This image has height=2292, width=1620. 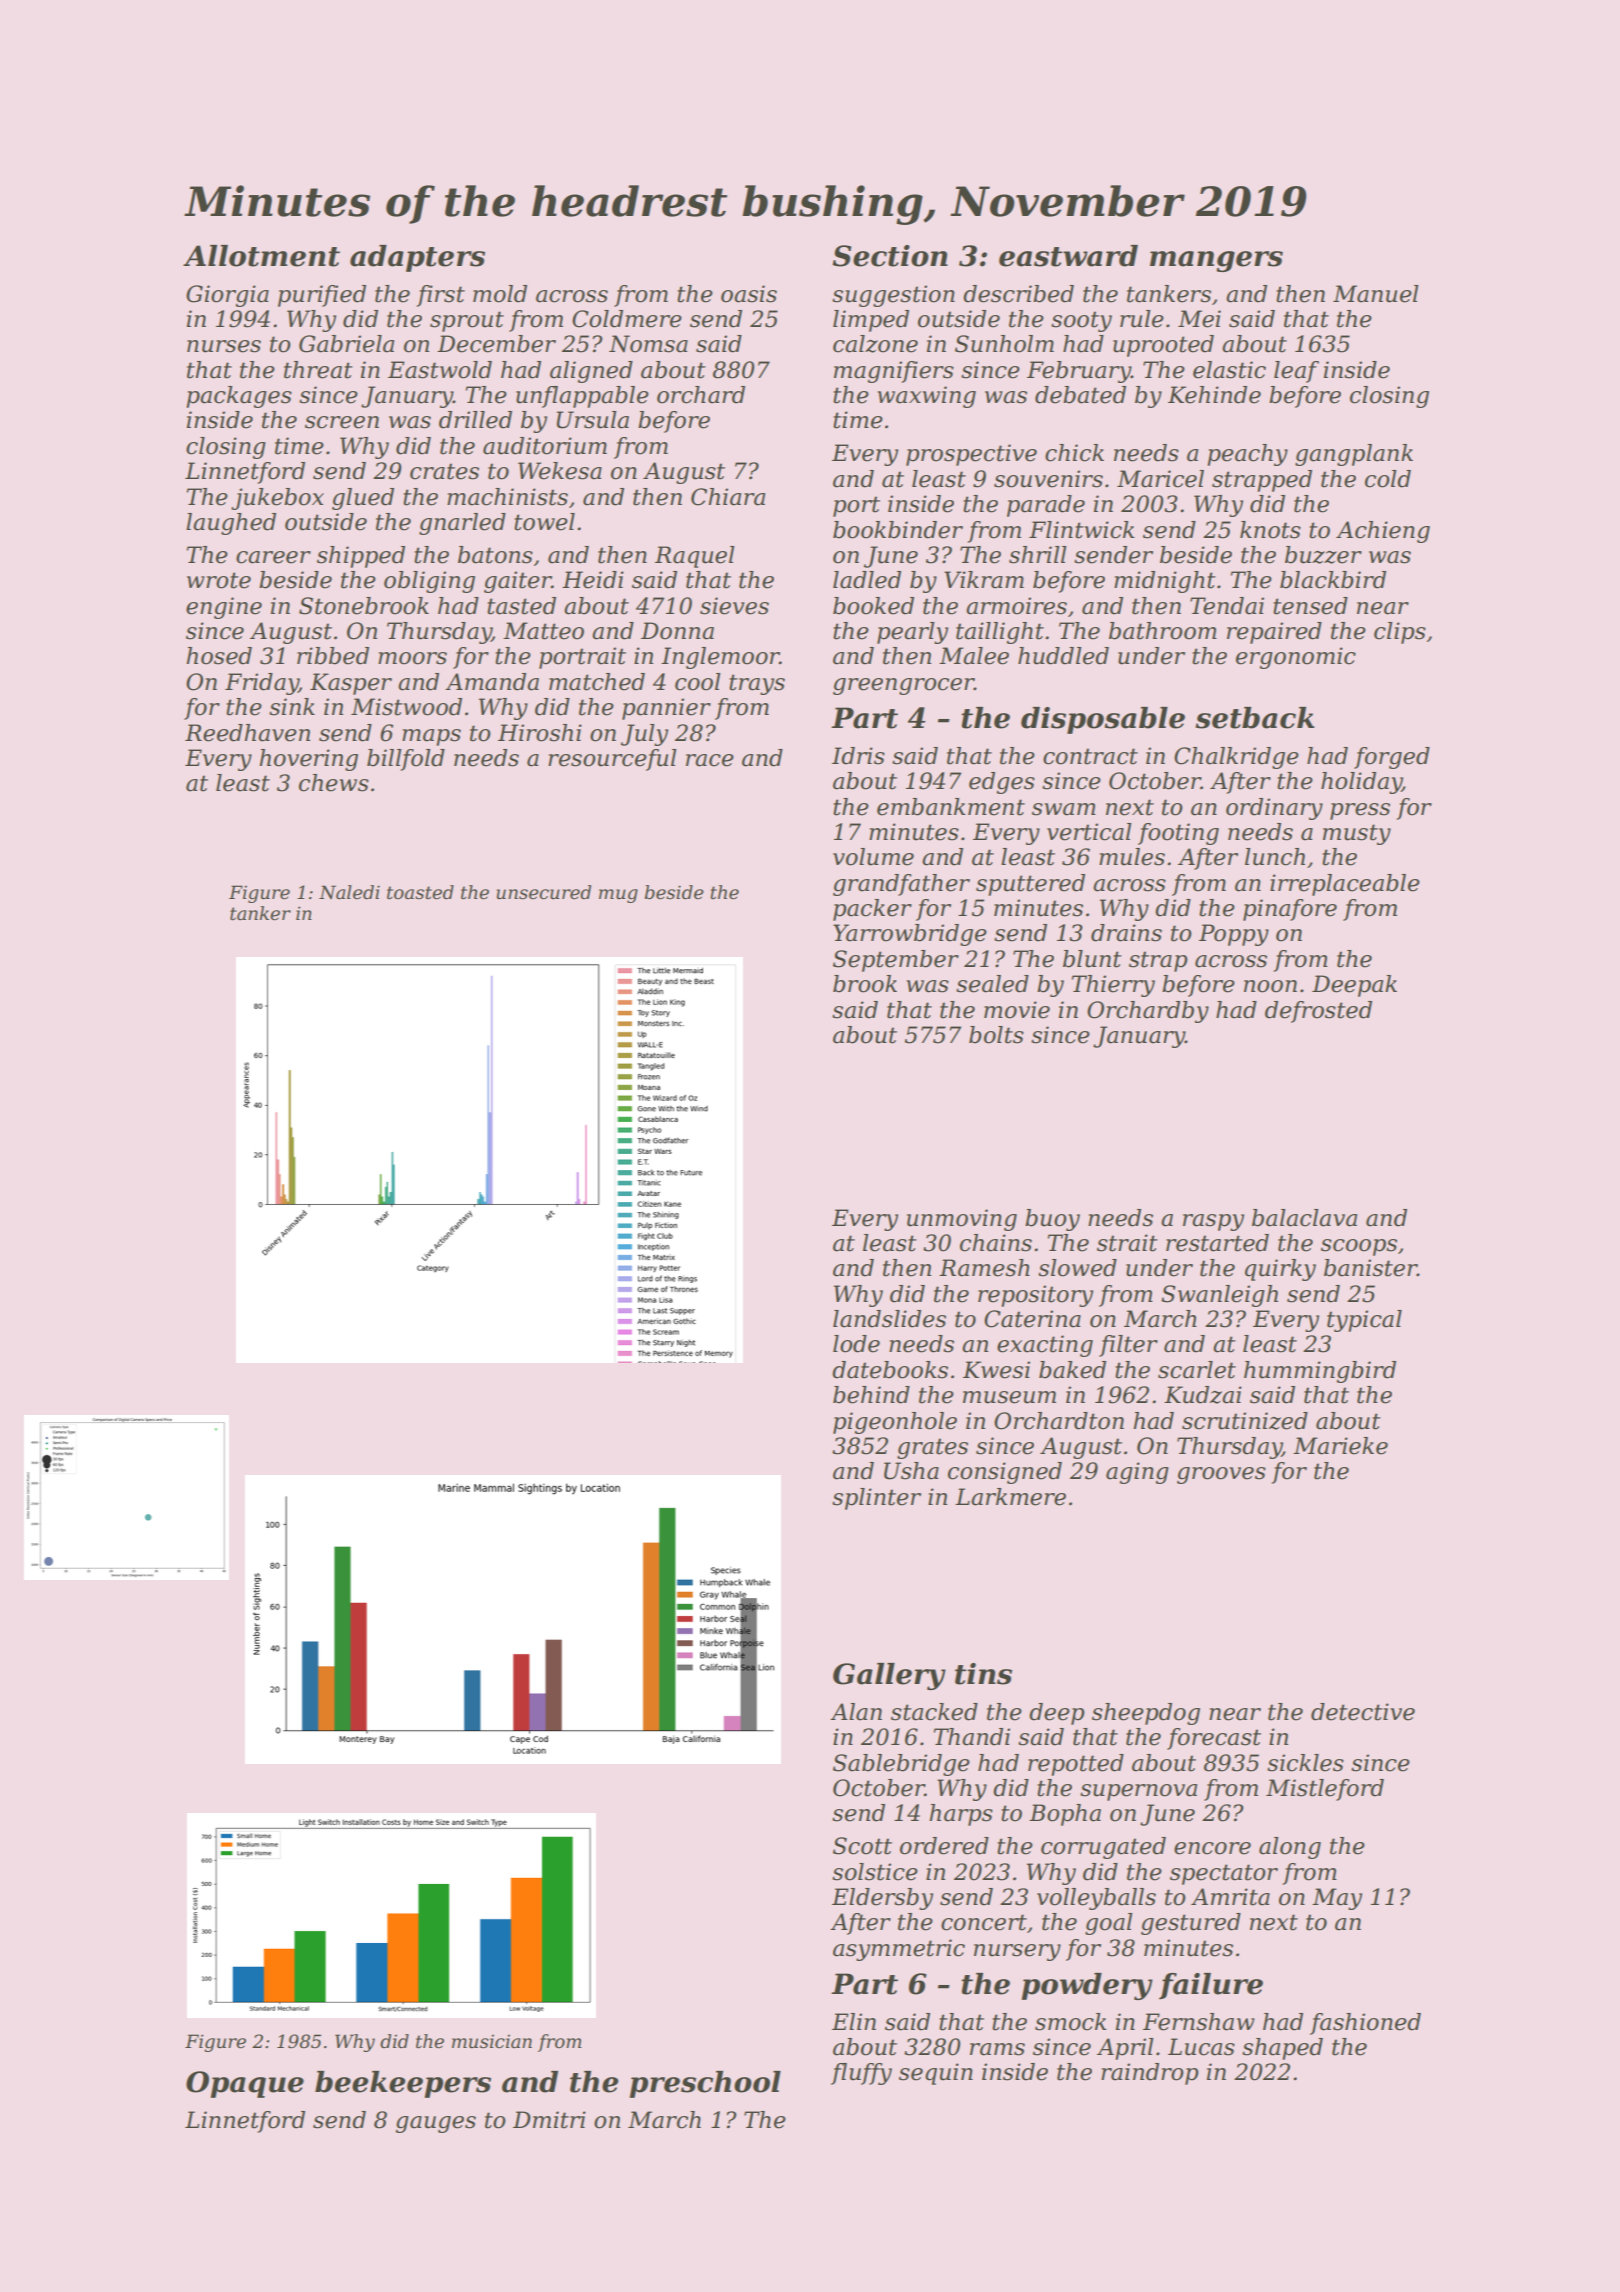 What do you see at coordinates (245, 2084) in the image?
I see `Opaque` at bounding box center [245, 2084].
